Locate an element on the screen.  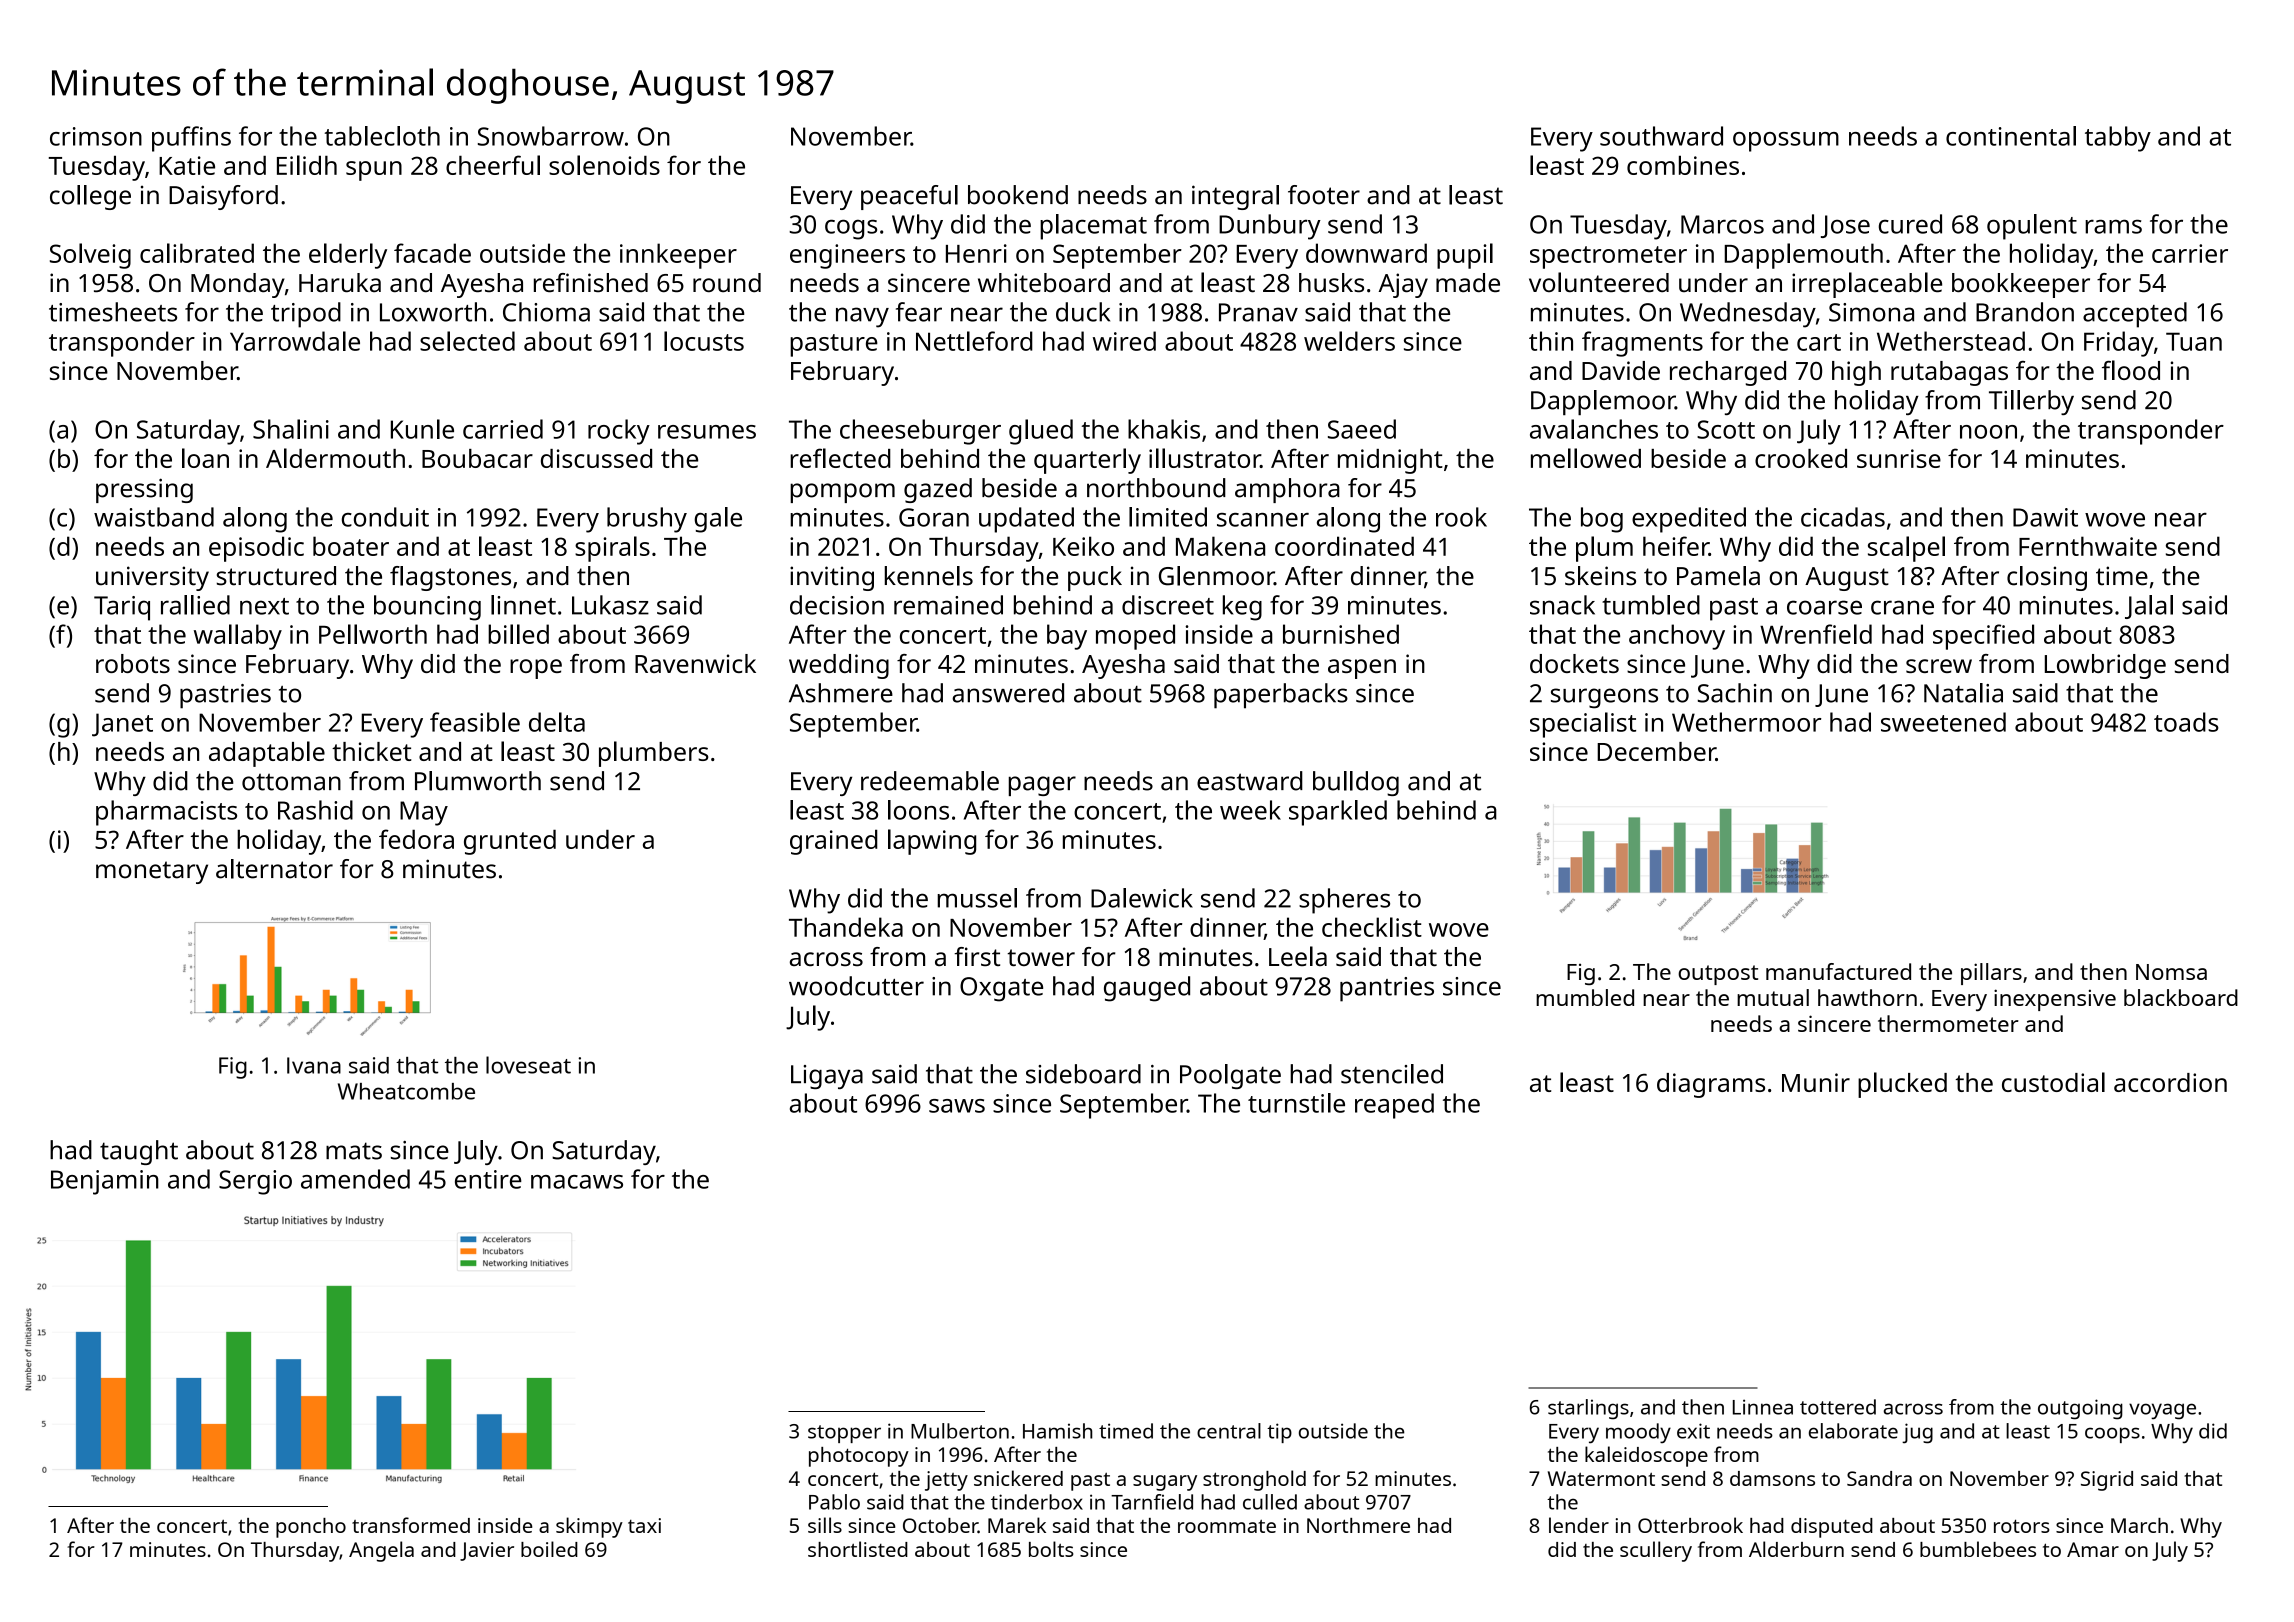
skimpy is located at coordinates (589, 1527).
